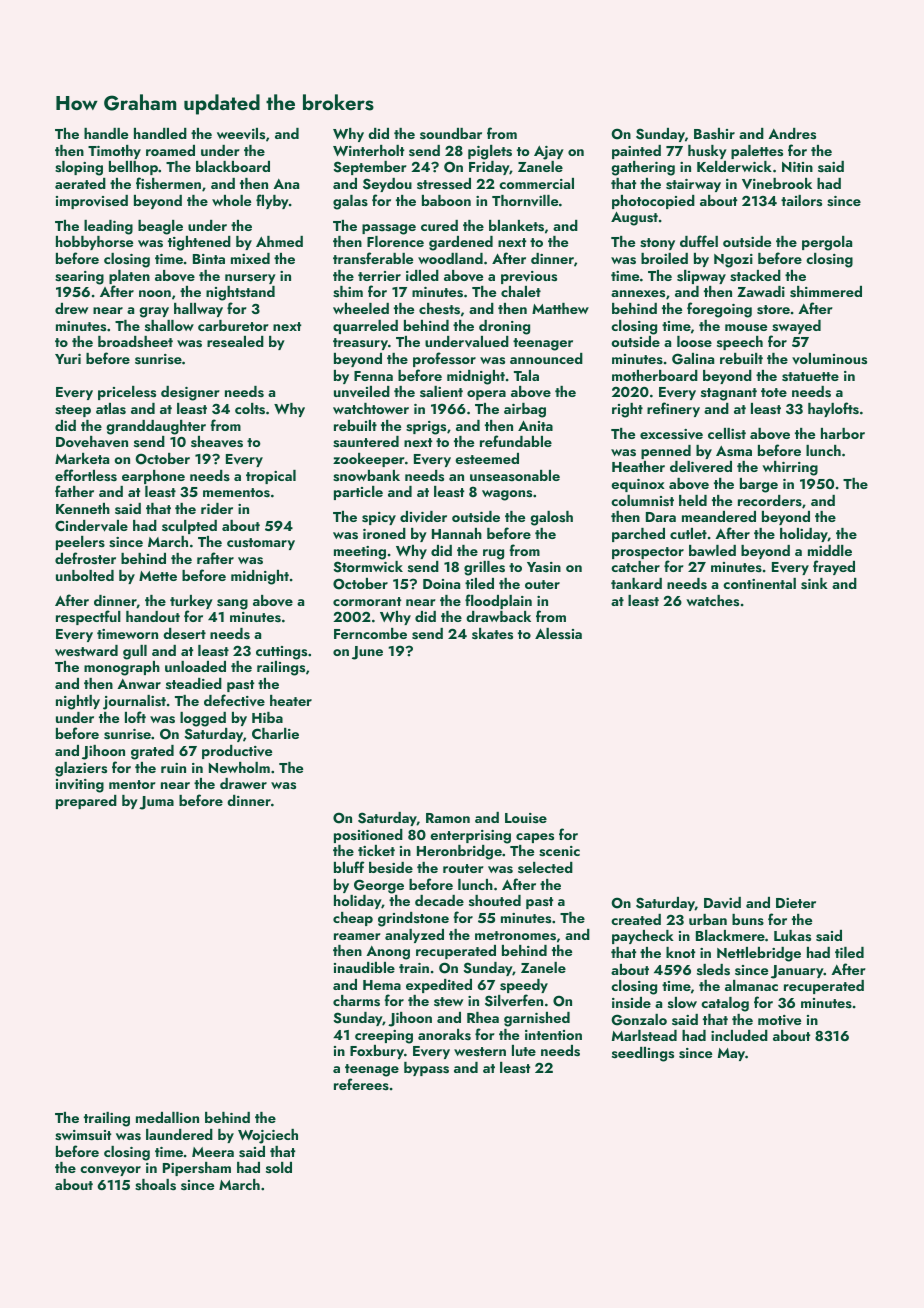 The width and height of the screenshot is (924, 1308). Describe the element at coordinates (68, 359) in the screenshot. I see `Yuri` at that location.
